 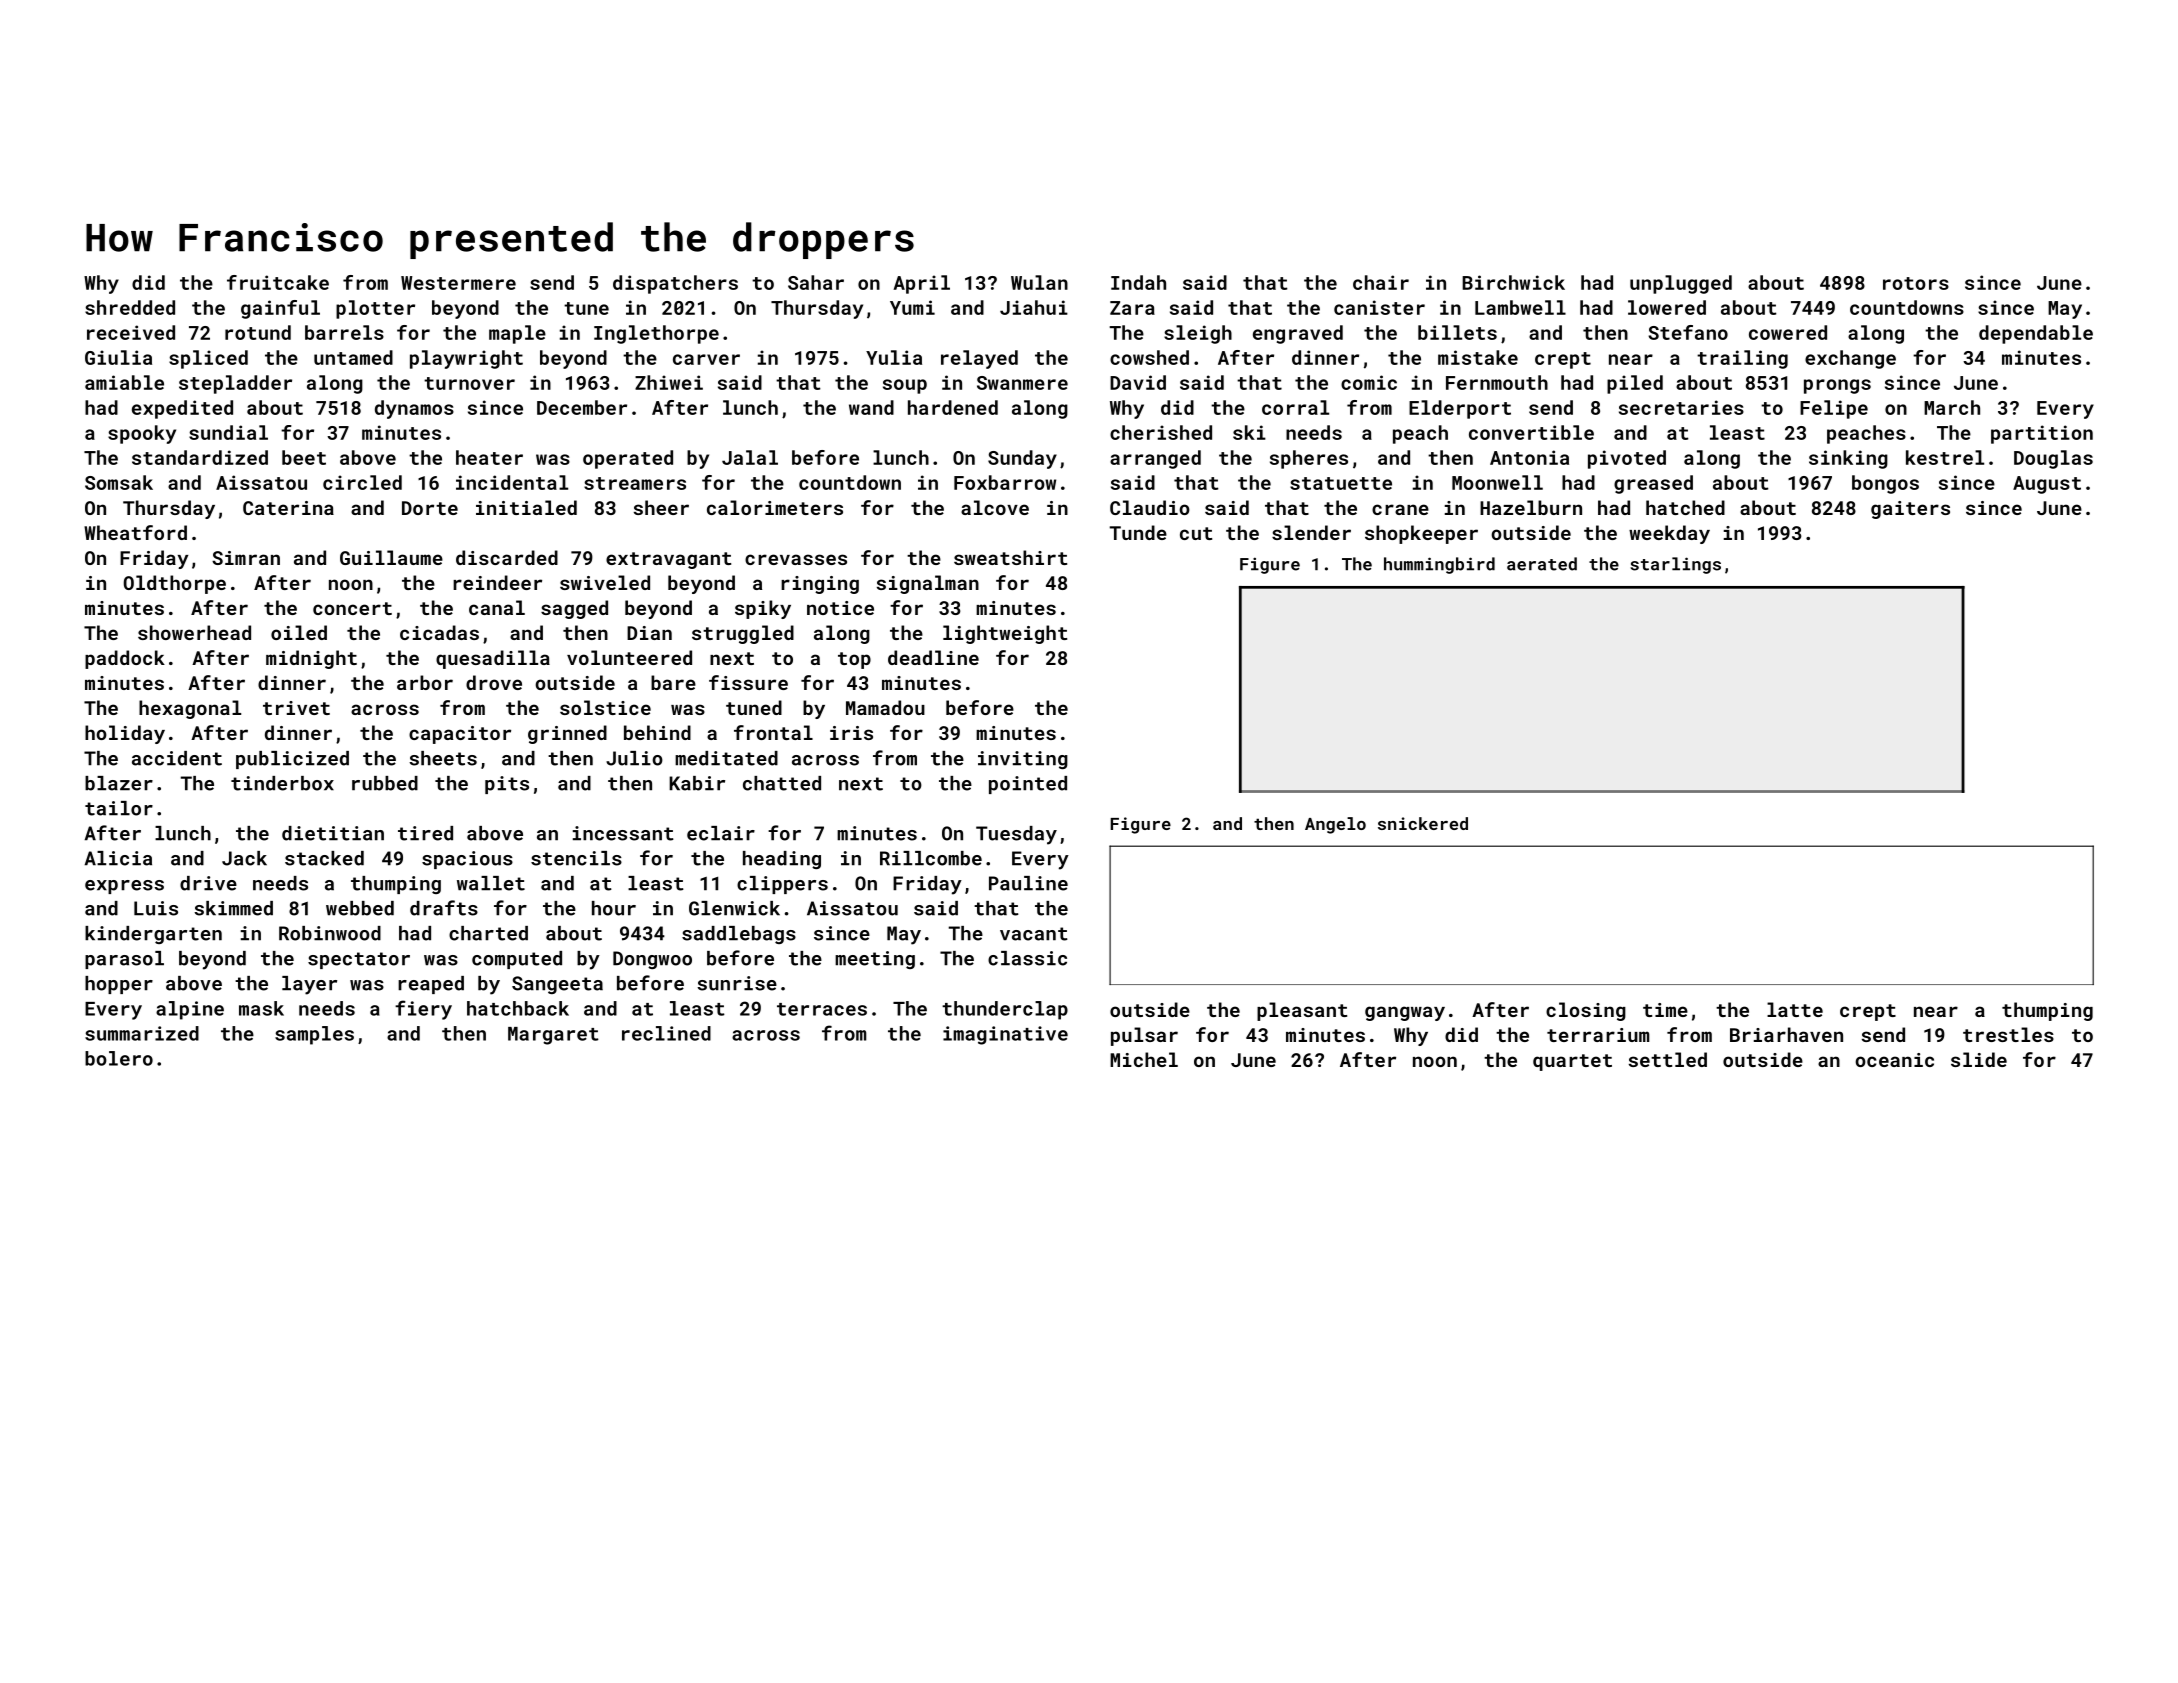 I want to click on oceanic, so click(x=1894, y=1060).
